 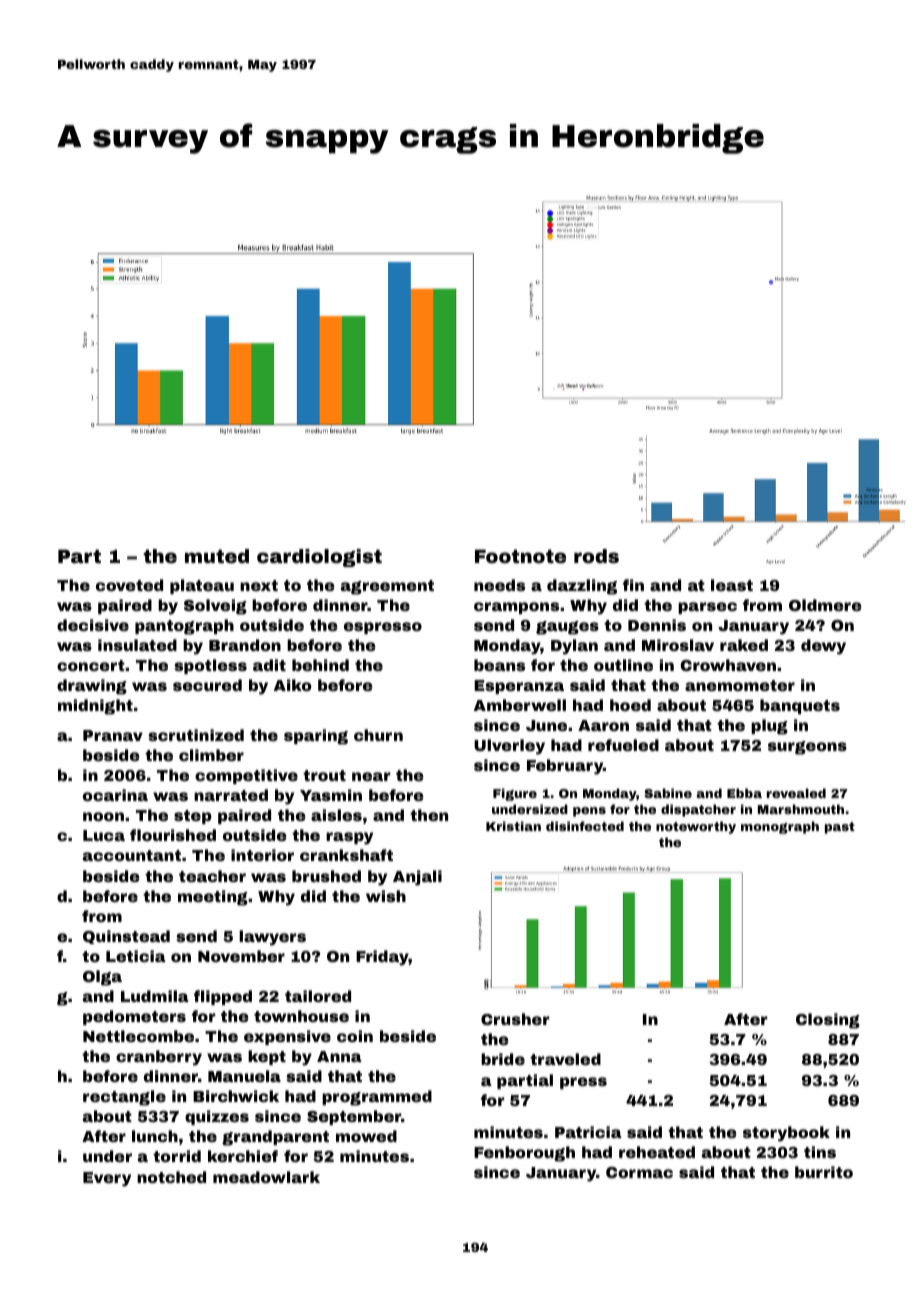 I want to click on lunch, so click(x=155, y=1136).
